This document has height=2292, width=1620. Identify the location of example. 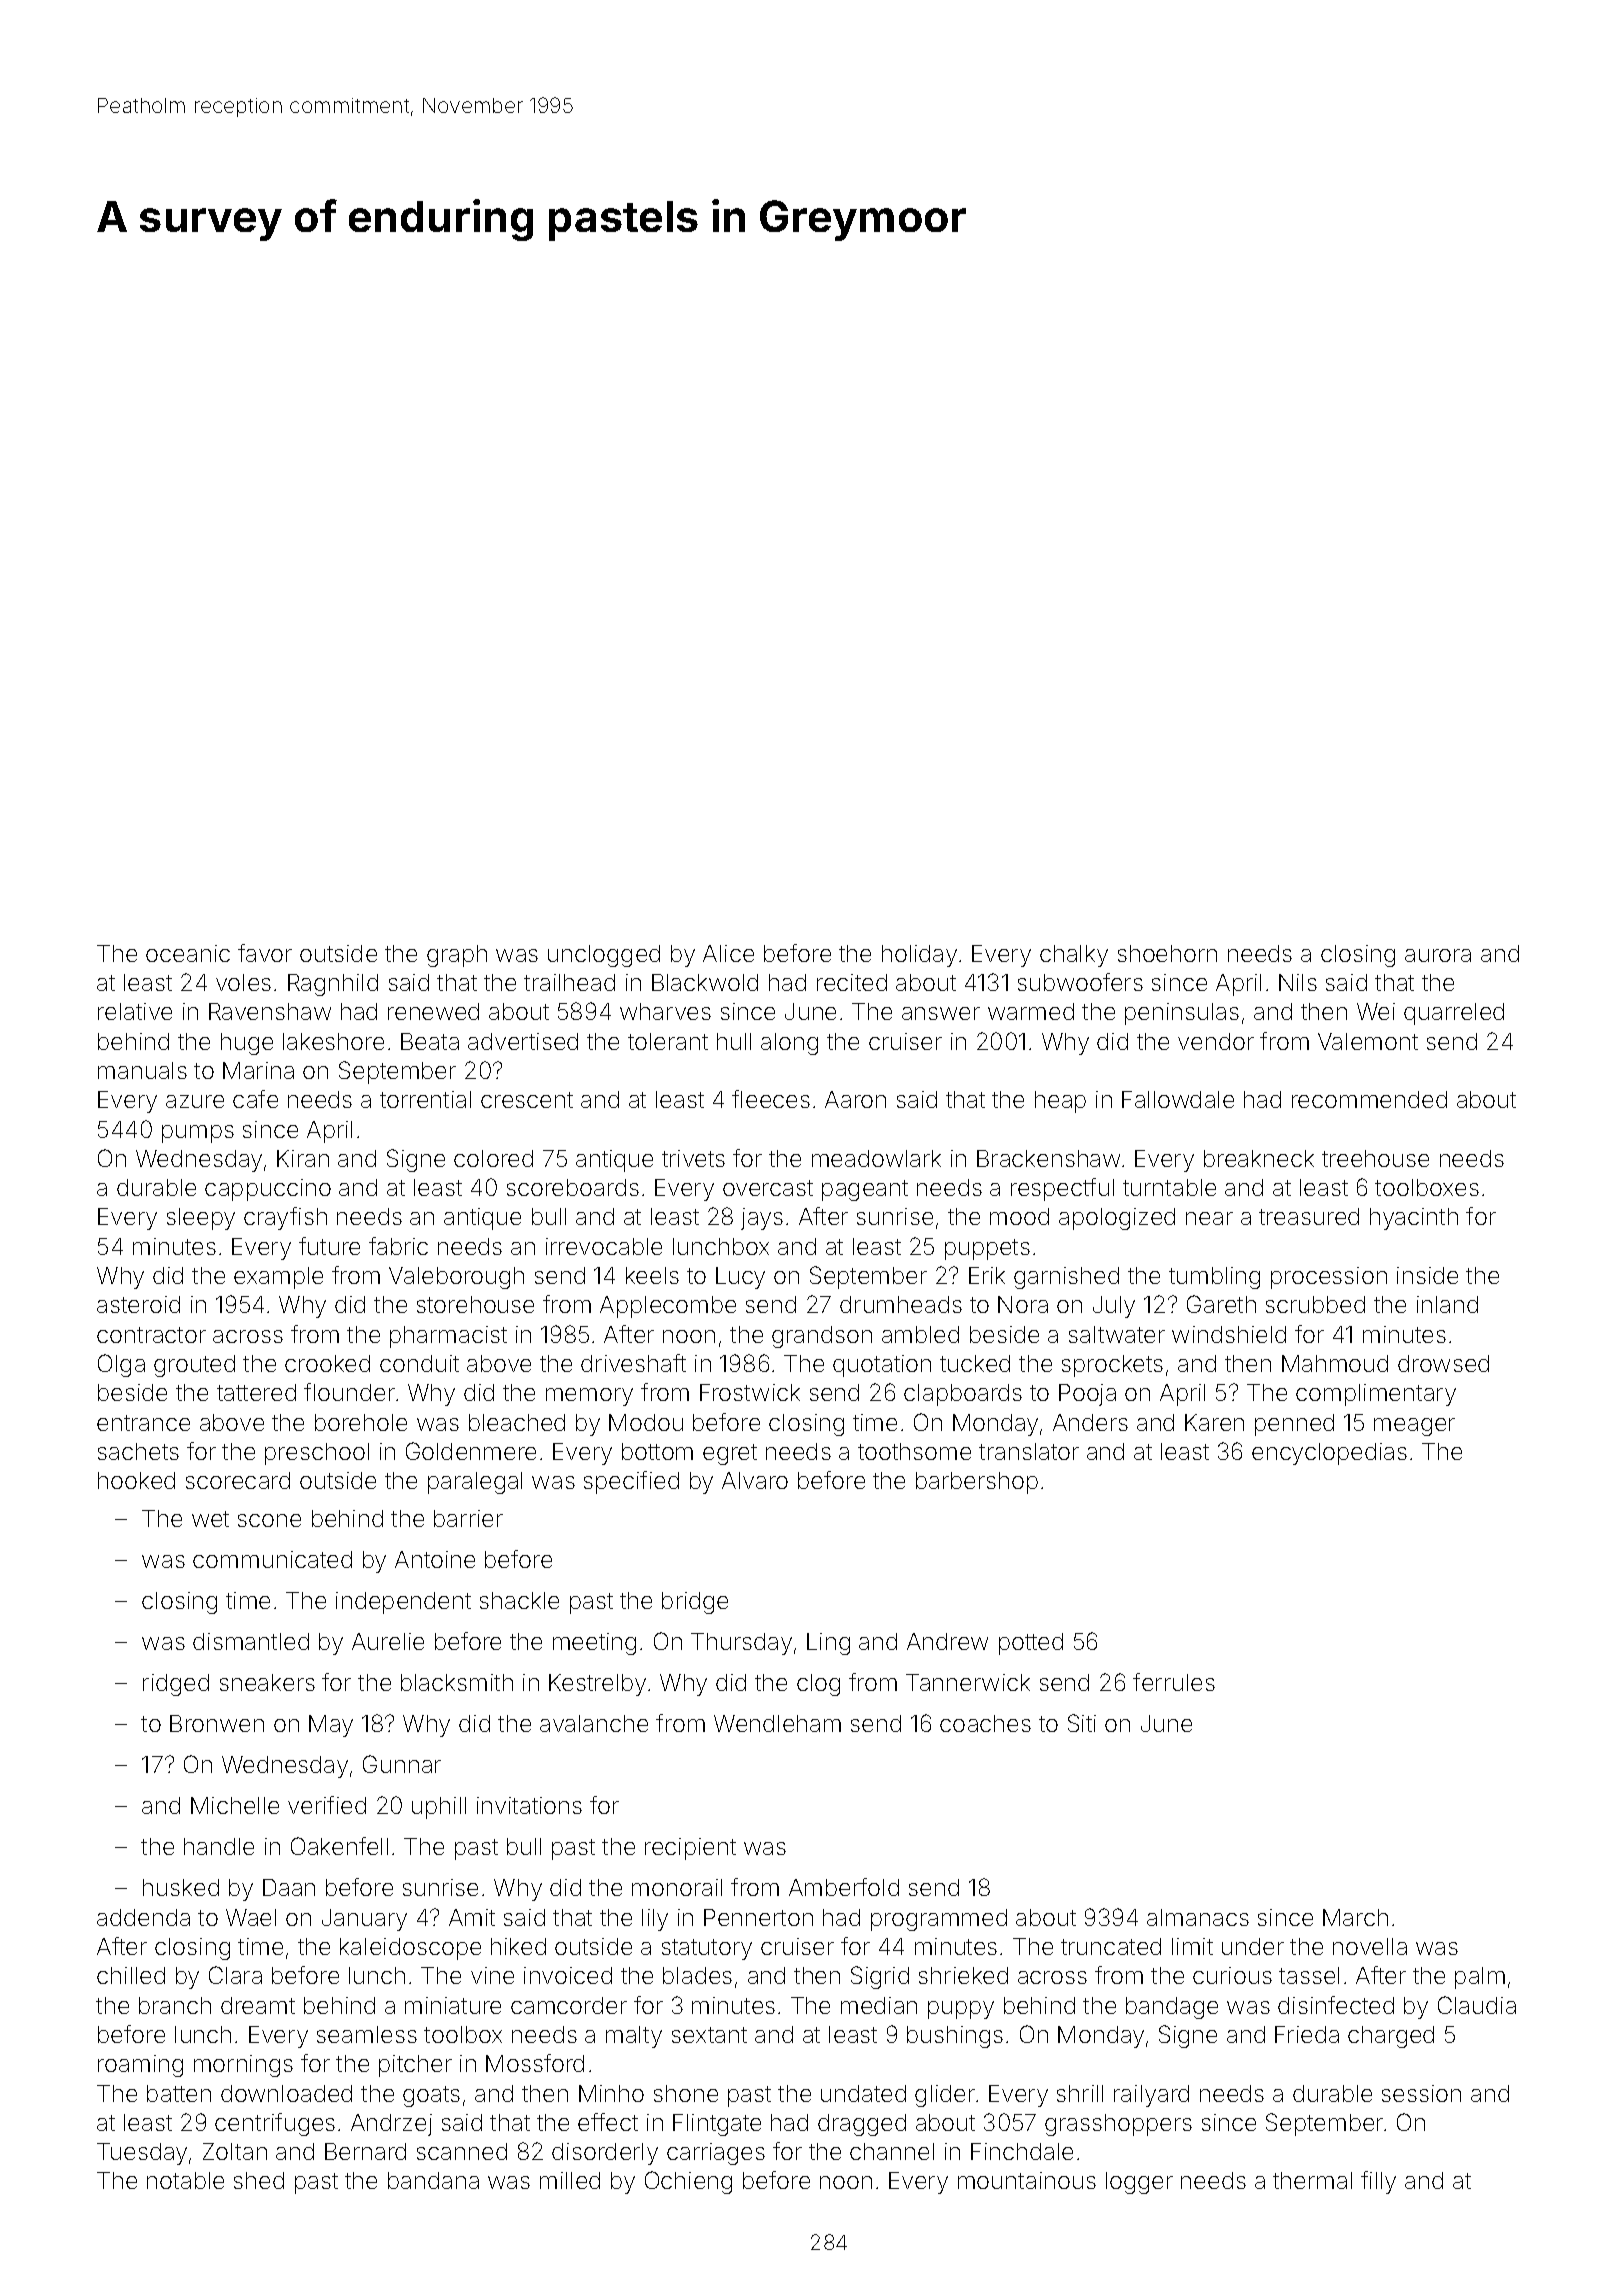
(278, 1278).
